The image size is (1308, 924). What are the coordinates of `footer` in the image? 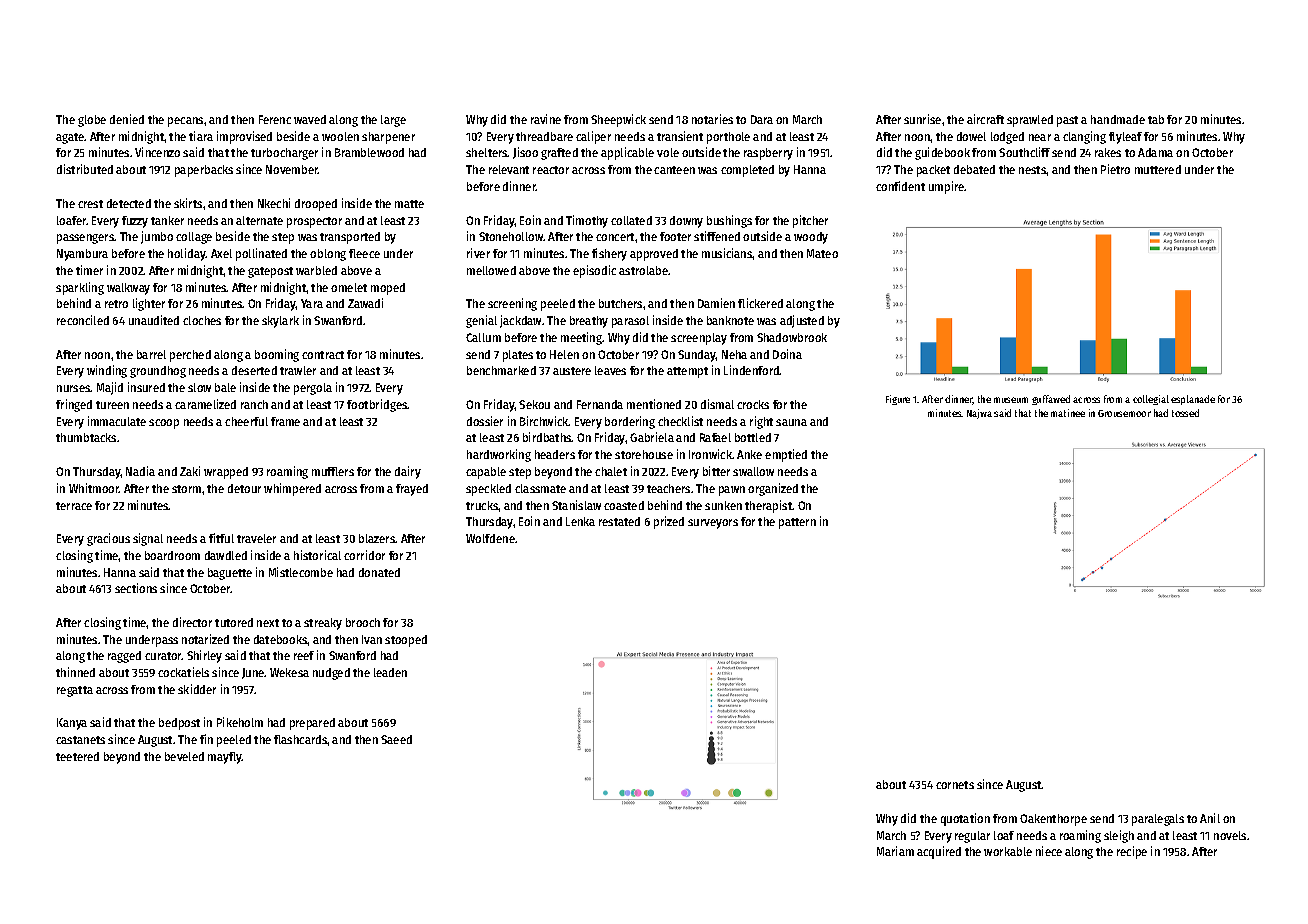 It's located at (675, 236).
